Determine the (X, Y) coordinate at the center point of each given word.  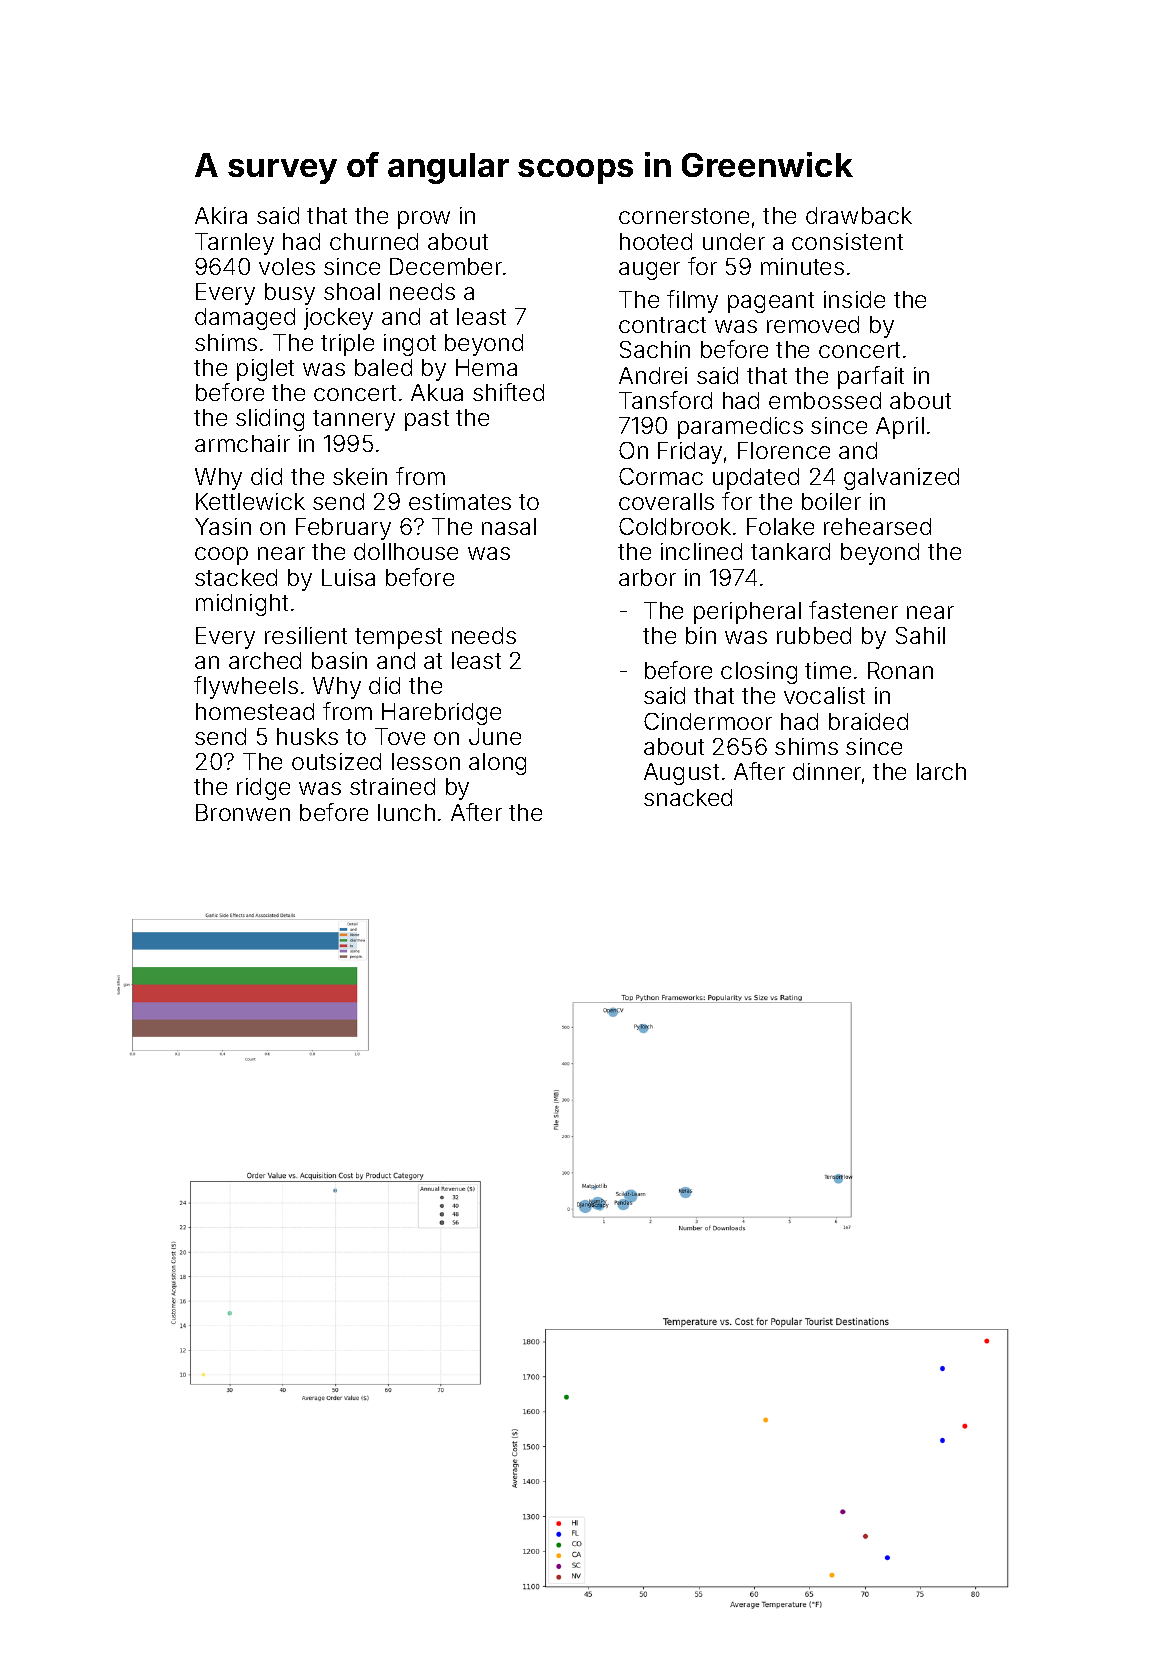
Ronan (900, 670)
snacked (688, 797)
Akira (221, 215)
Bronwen (243, 812)
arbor (647, 577)
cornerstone (684, 216)
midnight (242, 605)
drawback (859, 215)
